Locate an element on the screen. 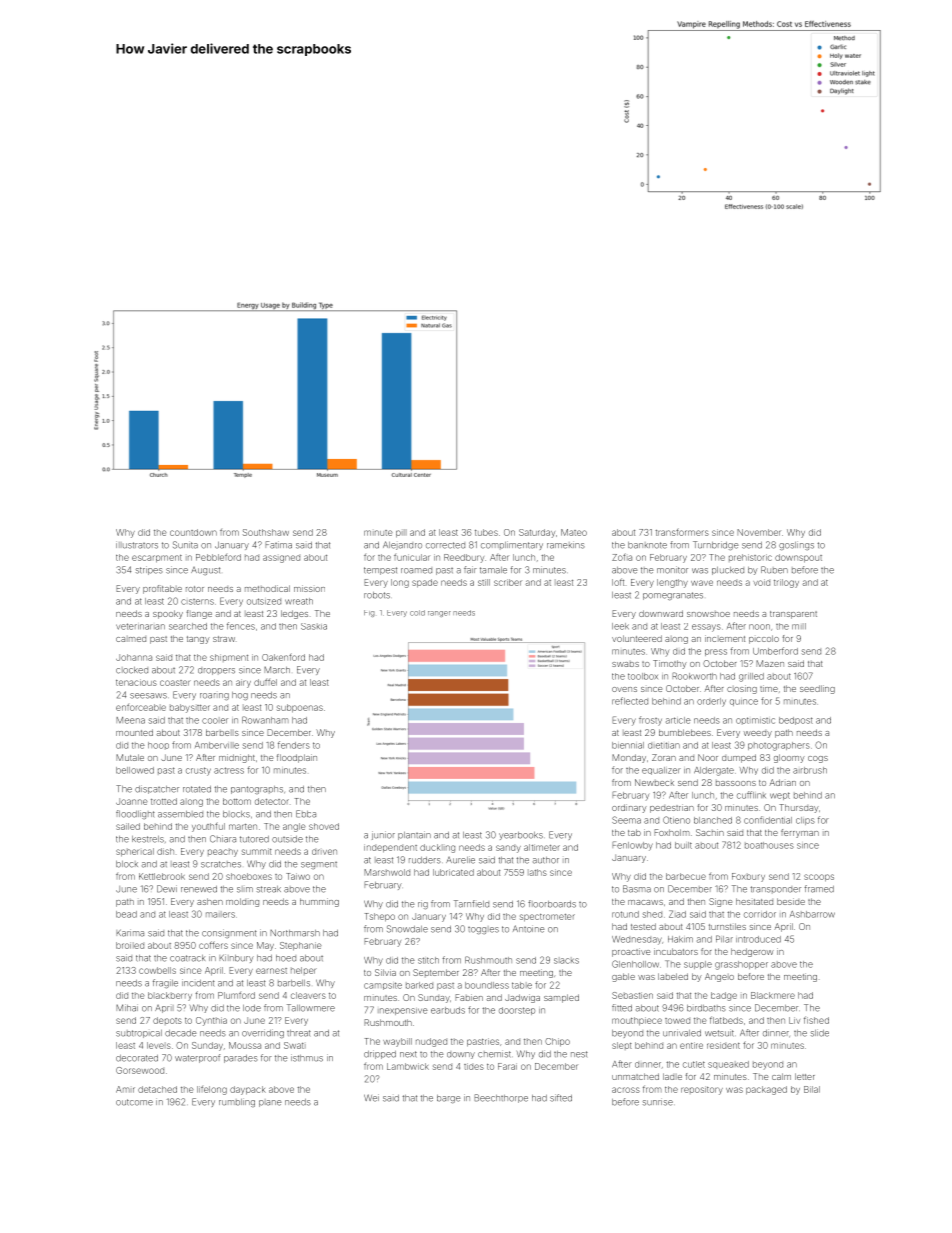 This screenshot has height=1233, width=952. supple is located at coordinates (698, 965).
